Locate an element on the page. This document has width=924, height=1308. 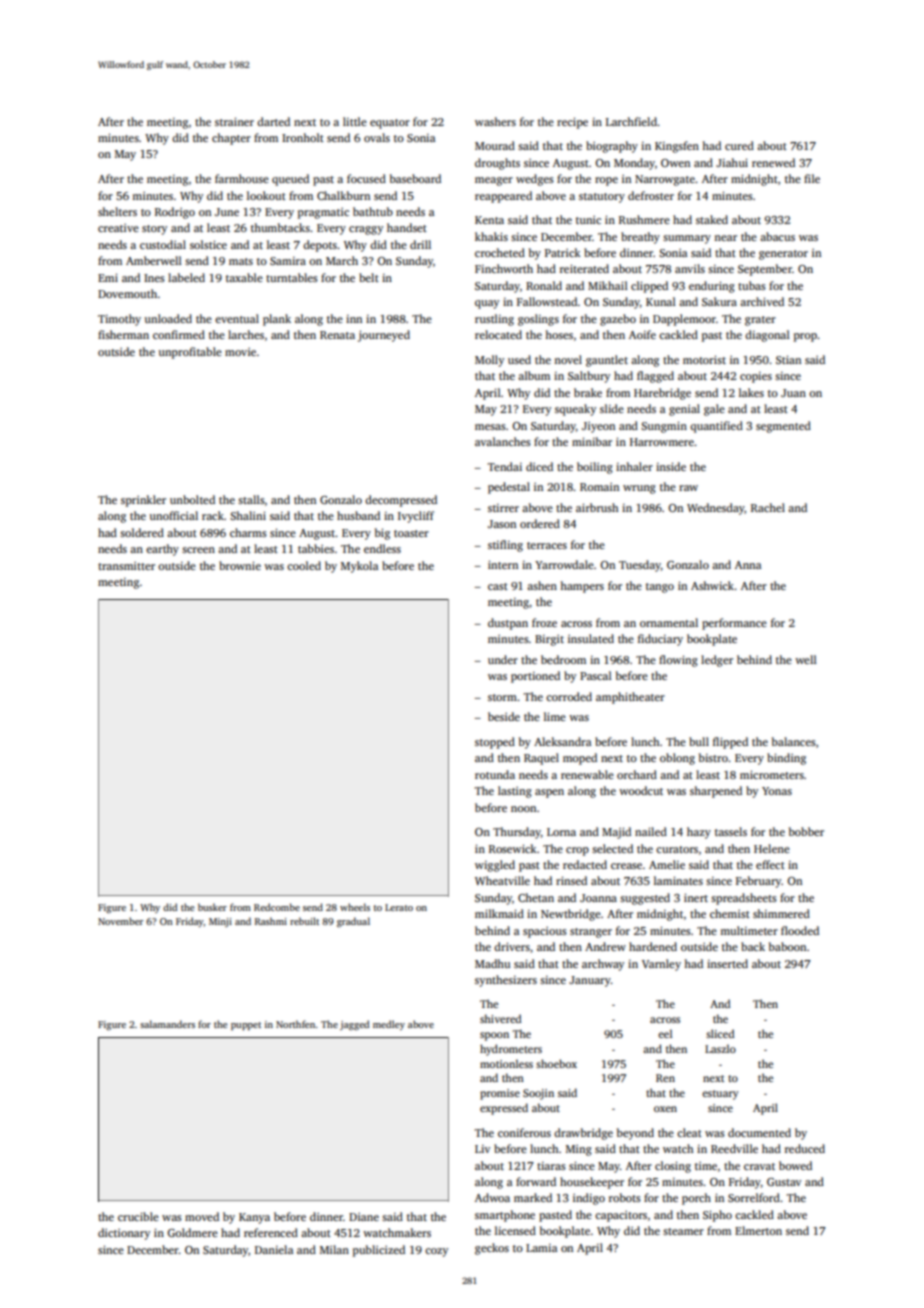
wiggled is located at coordinates (495, 866).
